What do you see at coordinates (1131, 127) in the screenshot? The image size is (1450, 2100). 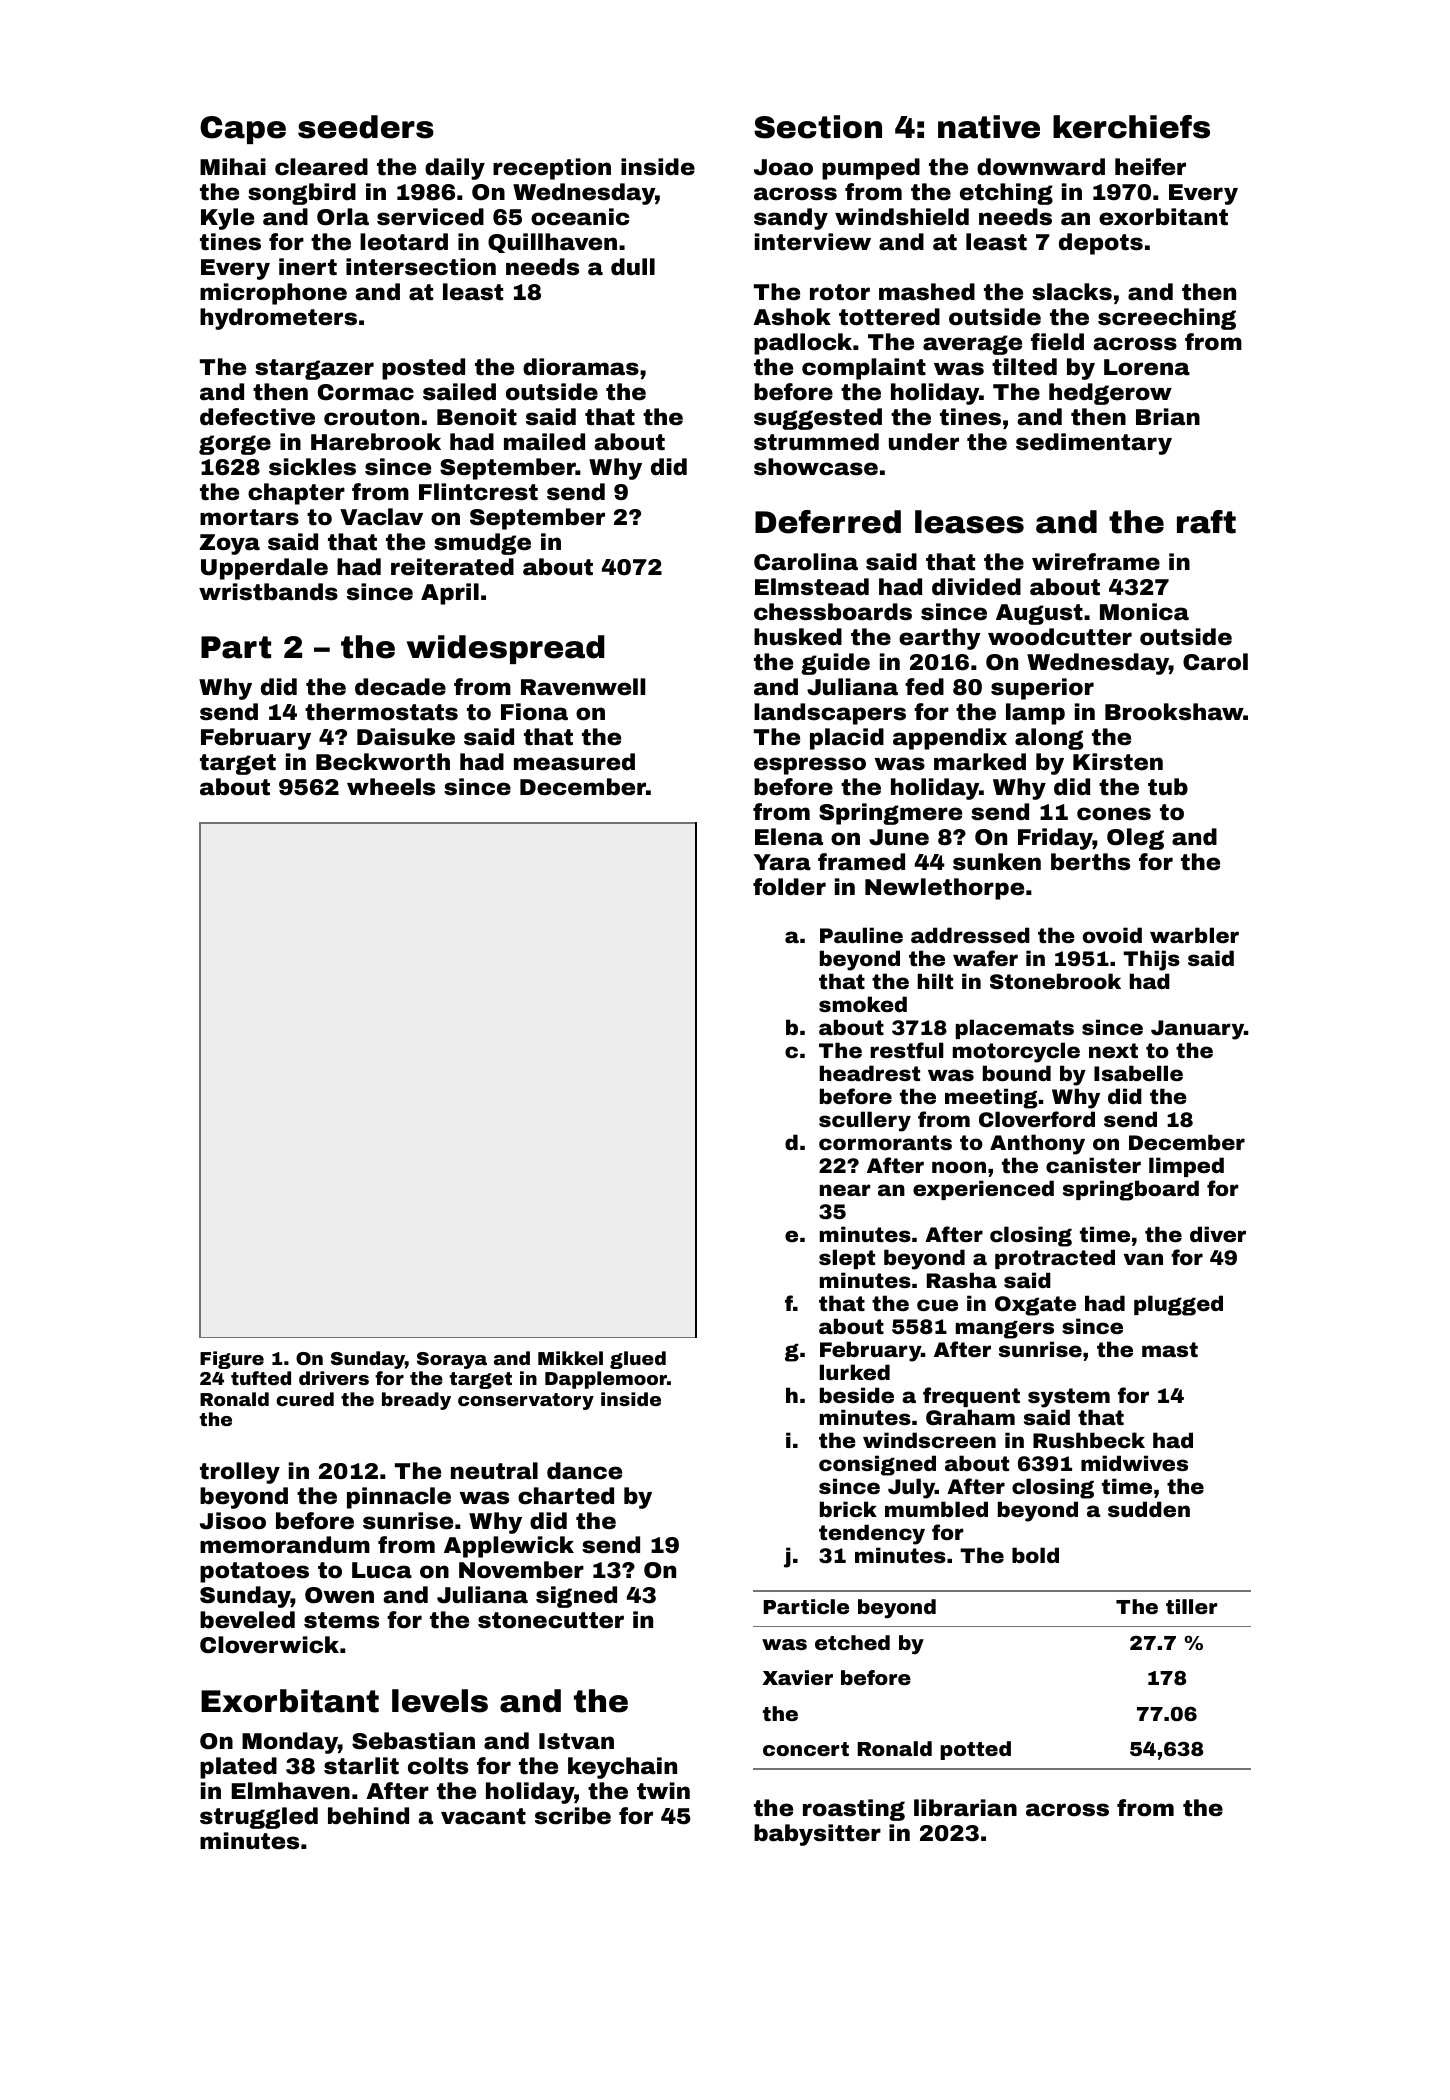 I see `kerchiefs` at bounding box center [1131, 127].
